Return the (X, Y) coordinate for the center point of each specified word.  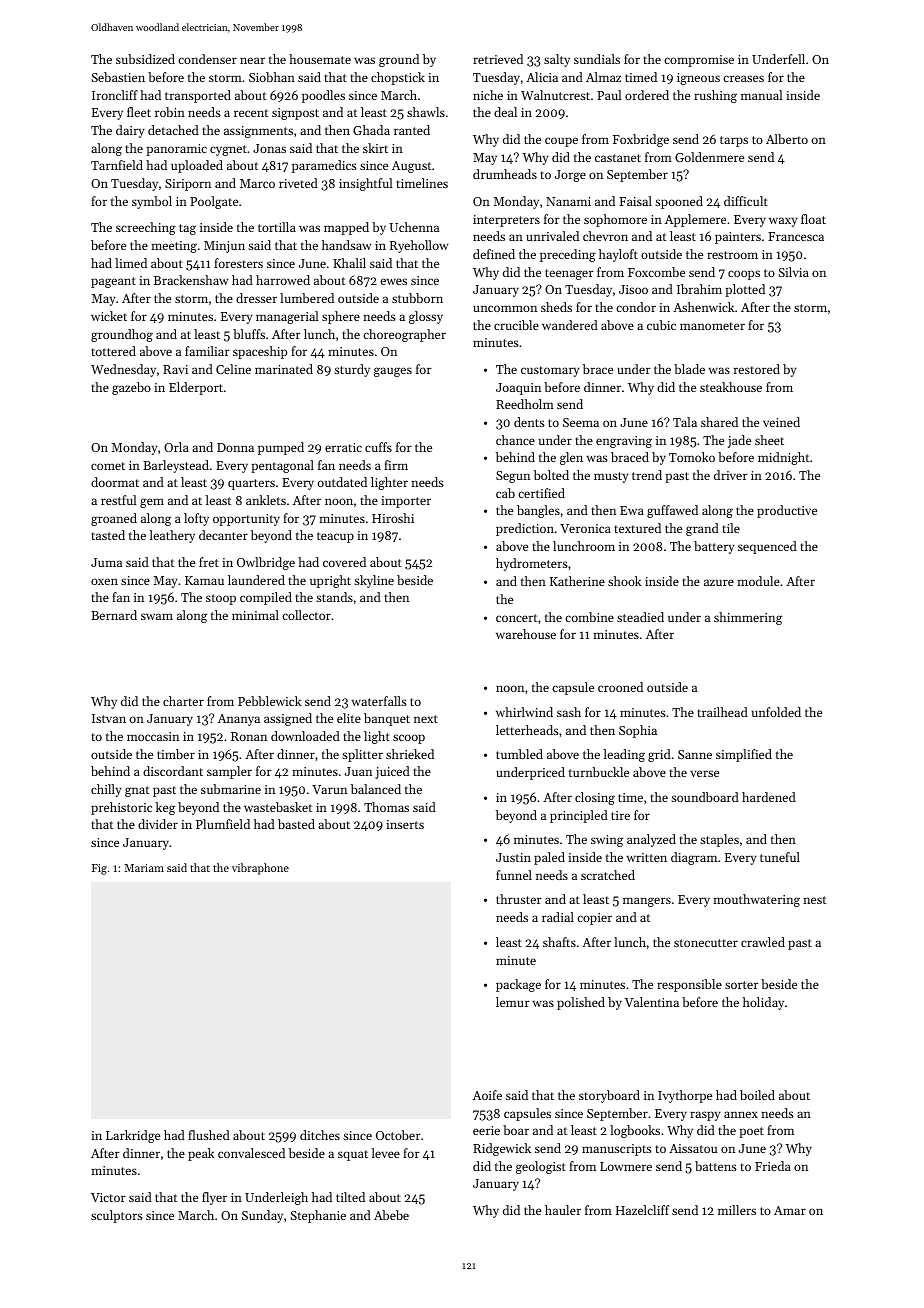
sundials (597, 59)
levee (386, 1153)
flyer (214, 1198)
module (758, 581)
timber (176, 754)
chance (515, 440)
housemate (320, 59)
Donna (235, 447)
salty (557, 60)
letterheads (527, 730)
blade (689, 369)
